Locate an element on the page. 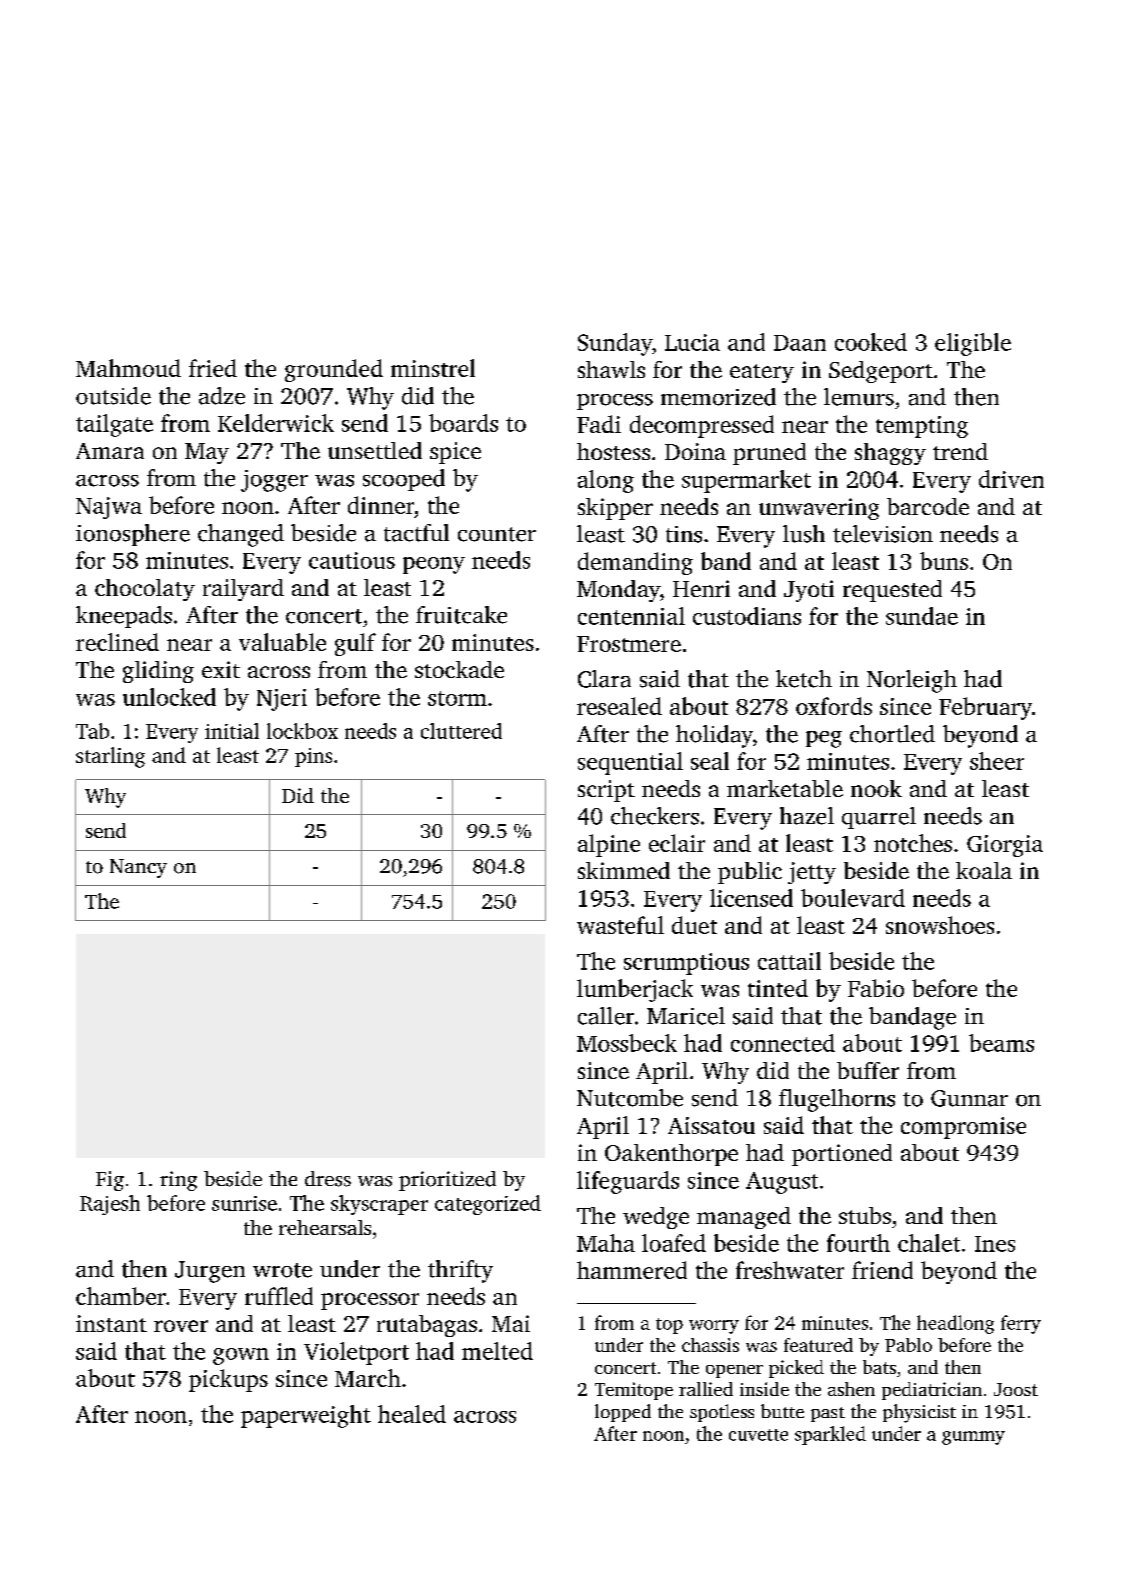 Image resolution: width=1122 pixels, height=1593 pixels. gliding is located at coordinates (158, 672).
